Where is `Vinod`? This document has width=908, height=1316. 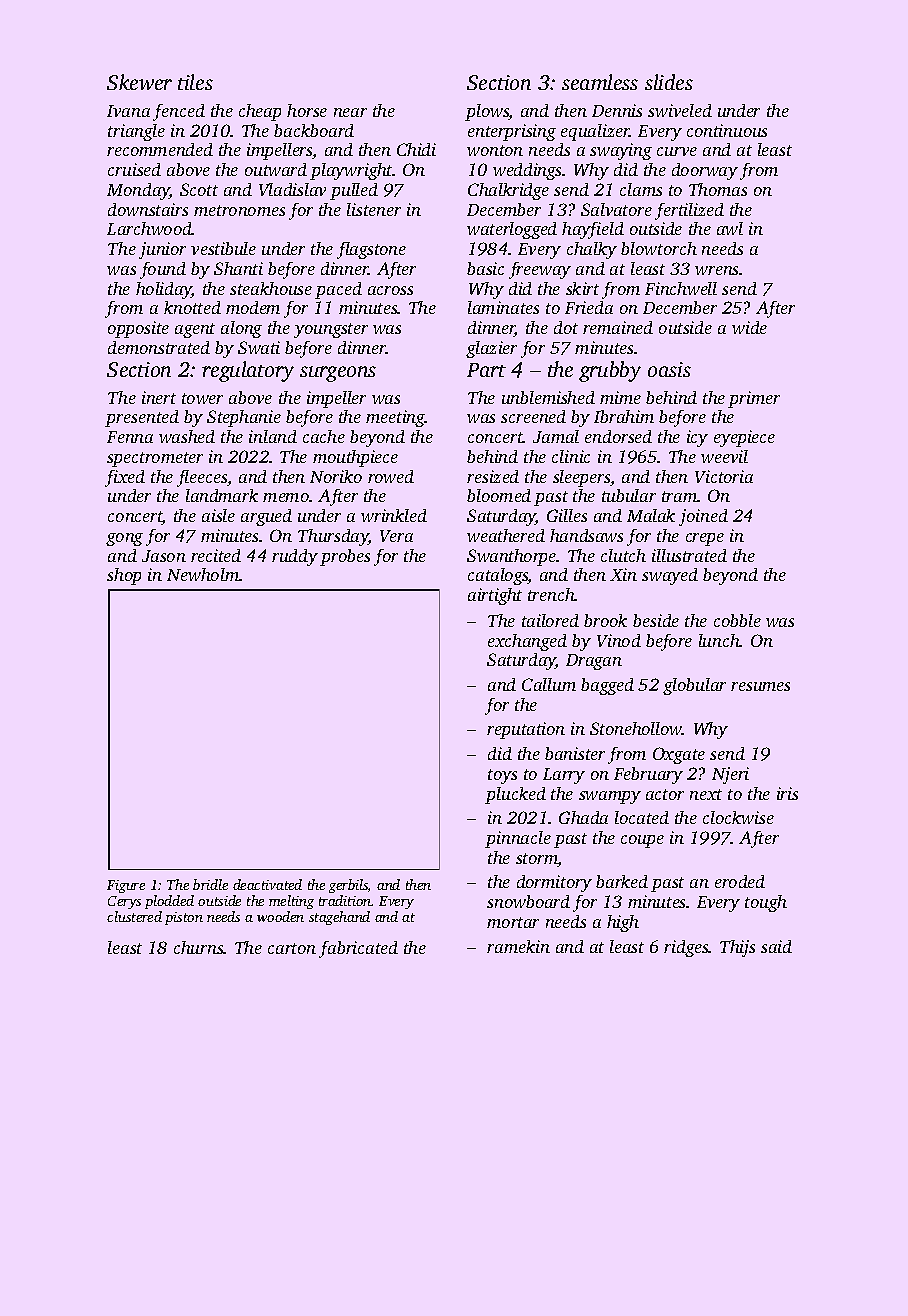 Vinod is located at coordinates (619, 640).
